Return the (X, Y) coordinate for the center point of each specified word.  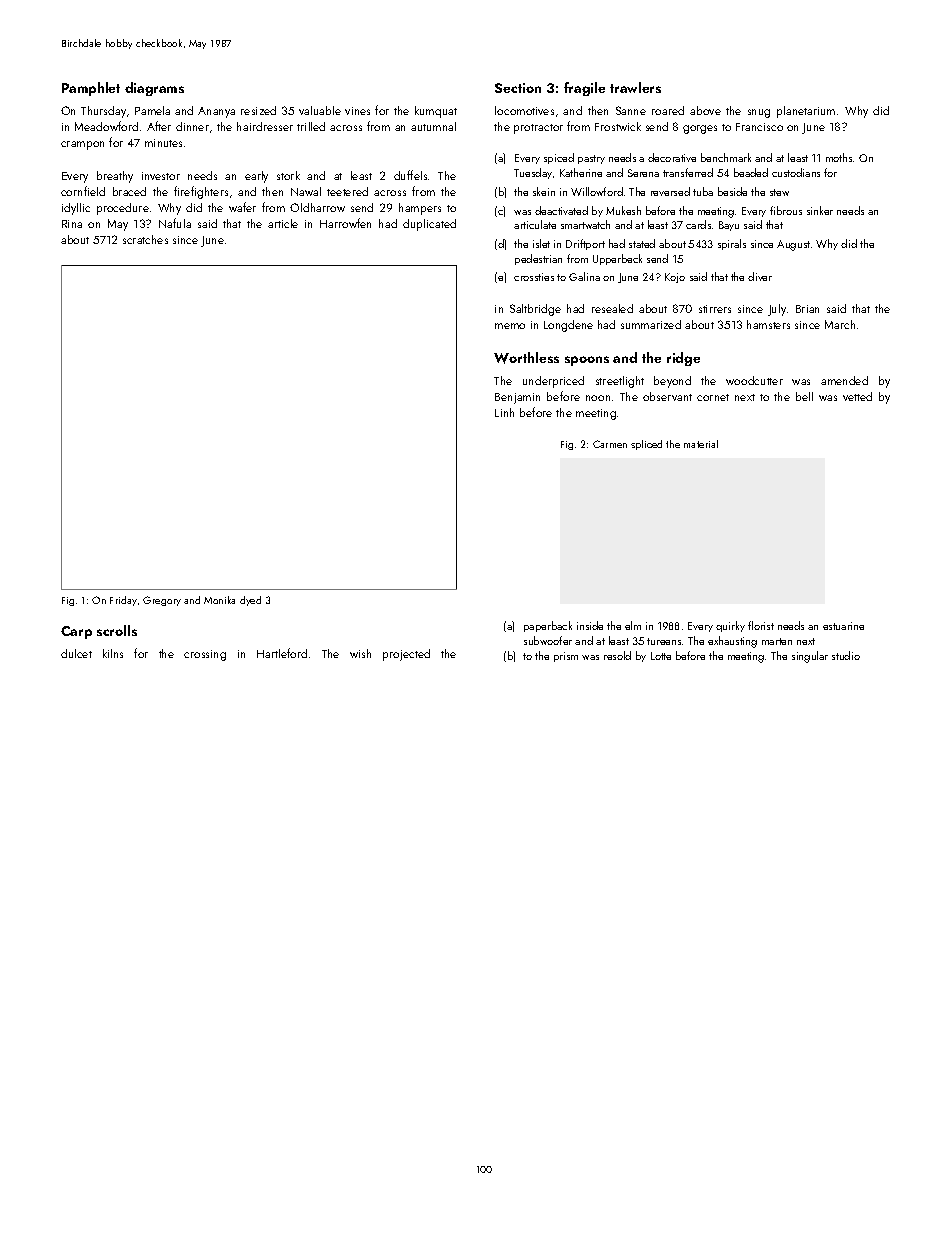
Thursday (103, 112)
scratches (145, 239)
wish (360, 653)
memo (510, 326)
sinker (820, 210)
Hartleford (282, 653)
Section (518, 88)
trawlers (635, 87)
